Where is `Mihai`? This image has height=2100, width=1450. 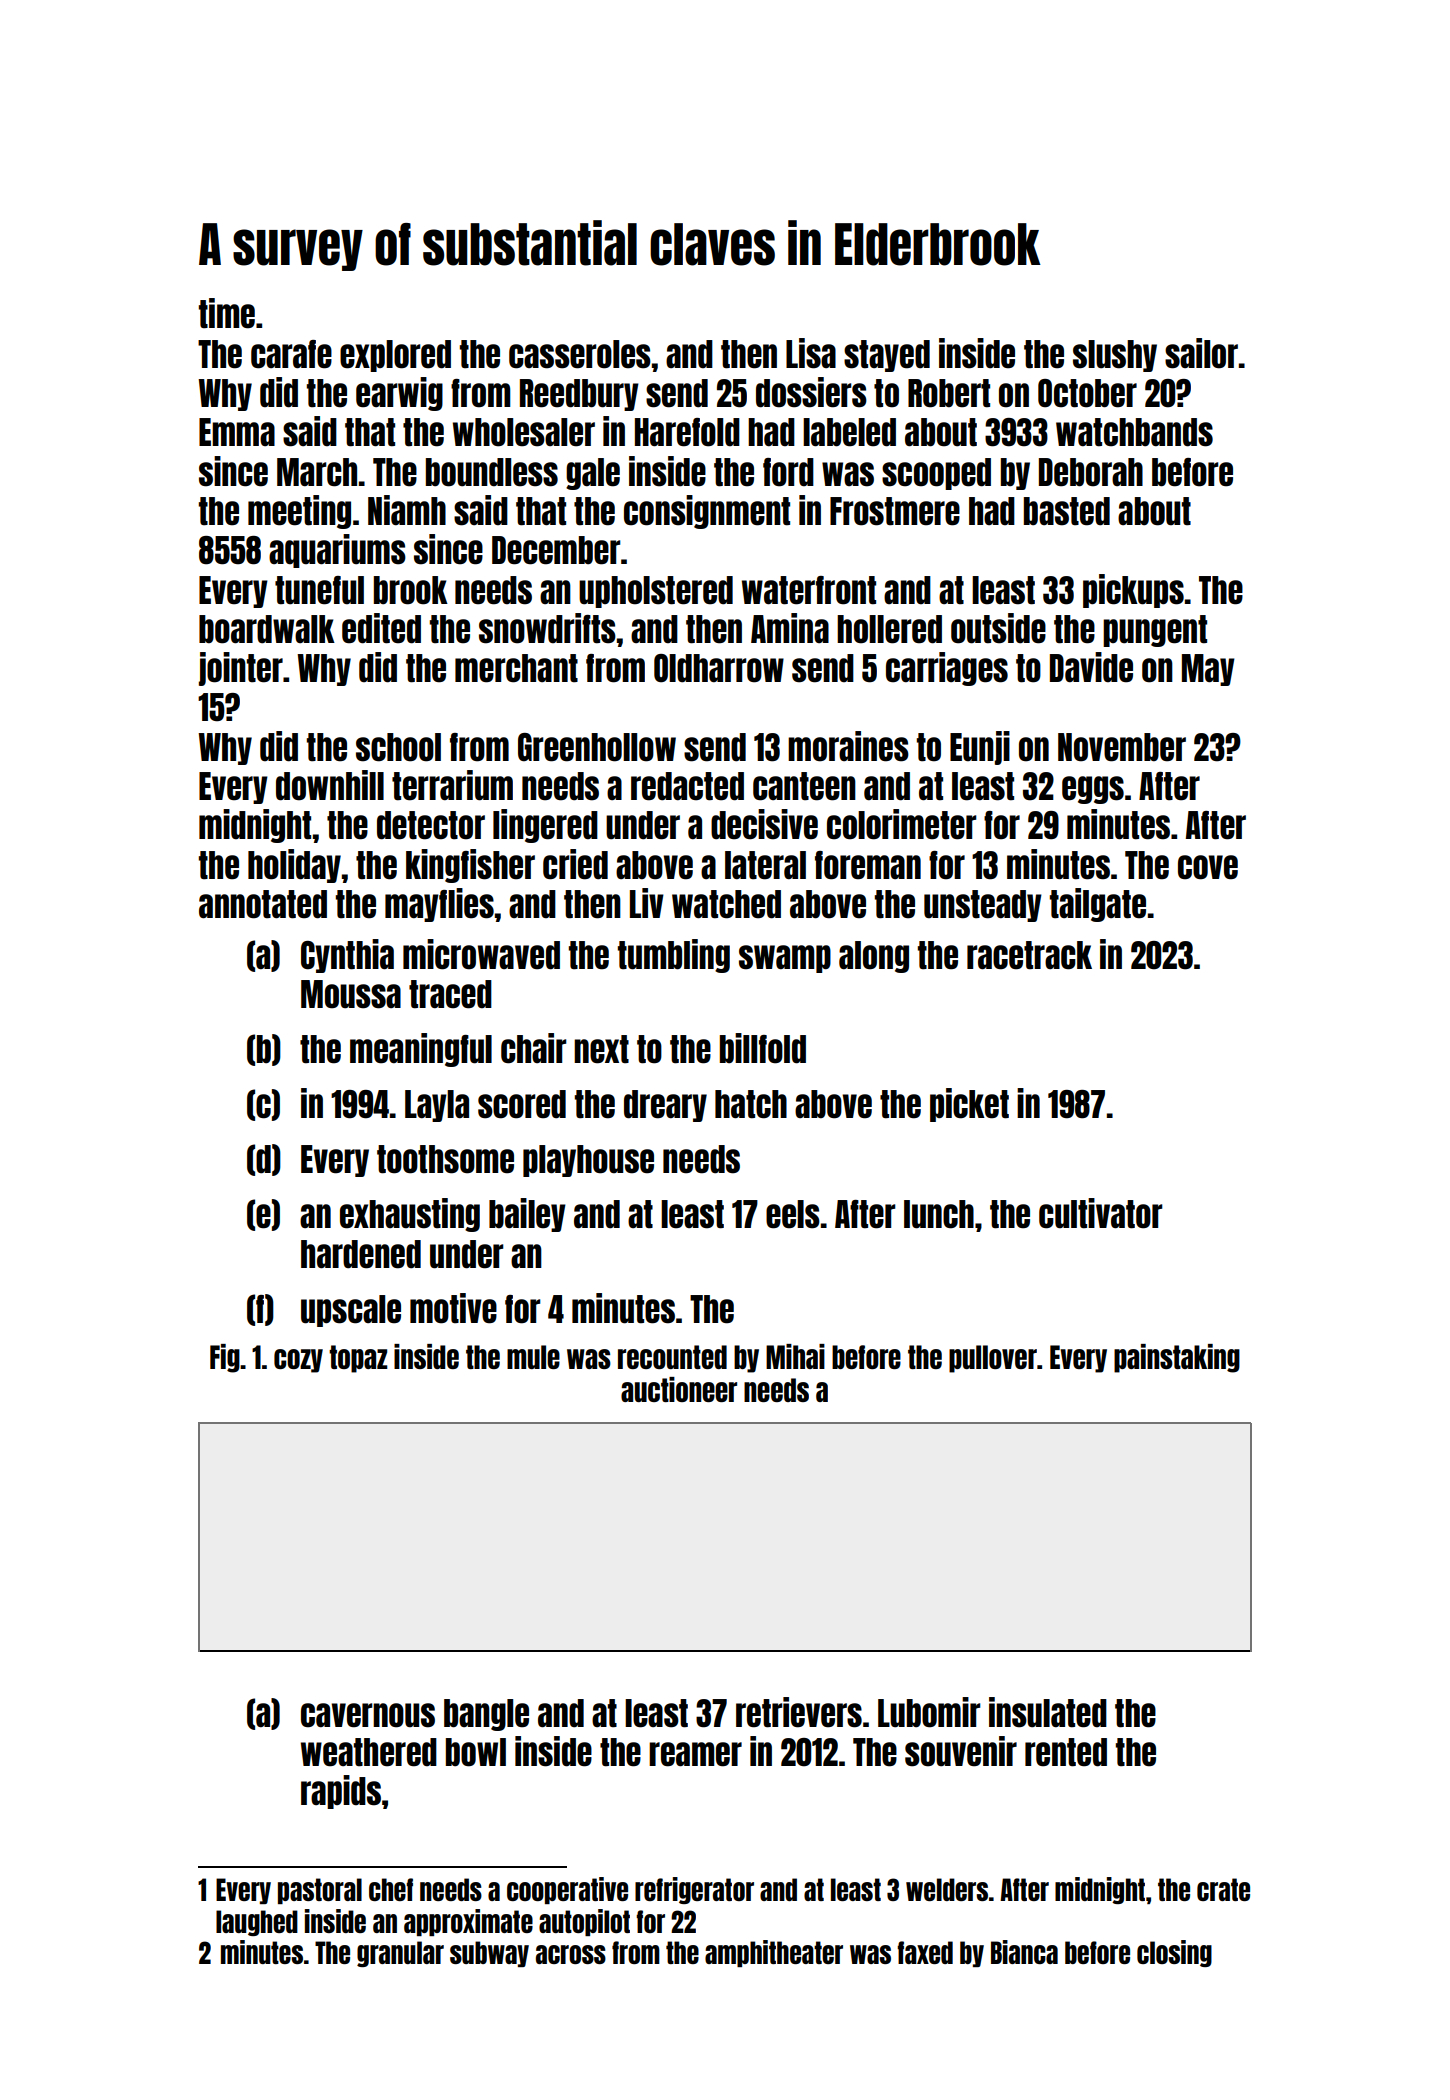
Mihai is located at coordinates (795, 1356).
